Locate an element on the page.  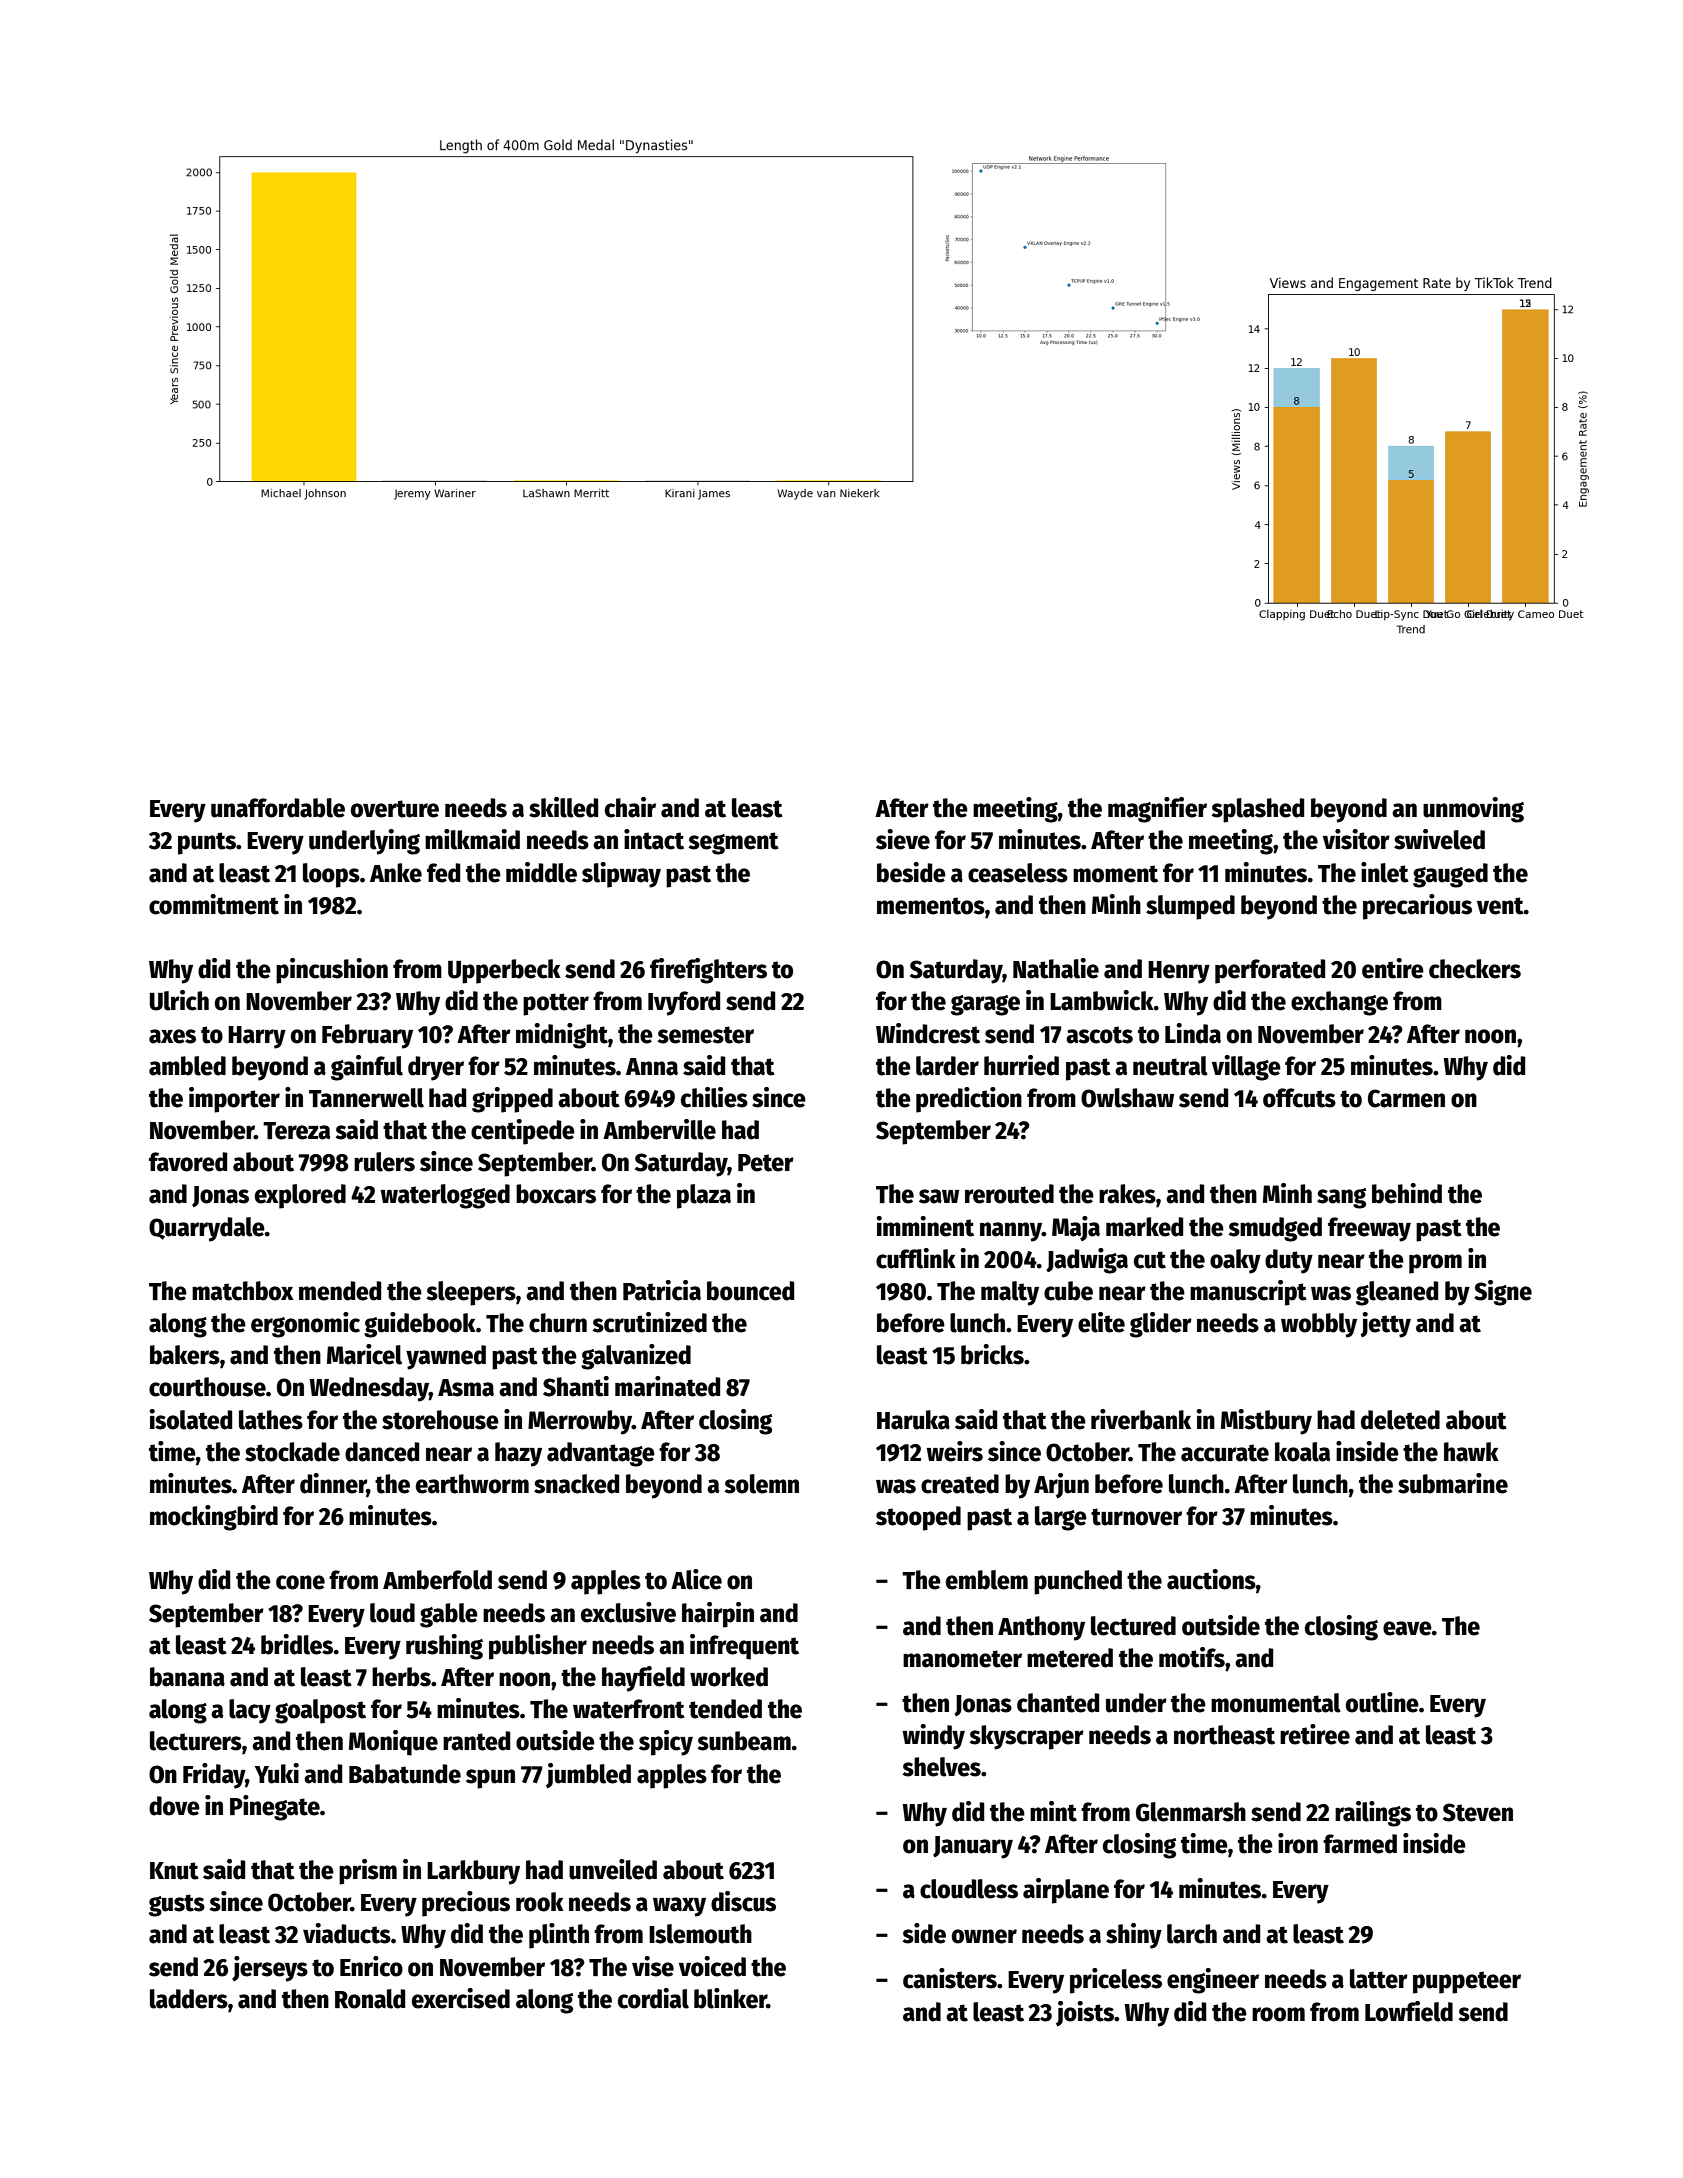
rushing is located at coordinates (444, 1647).
